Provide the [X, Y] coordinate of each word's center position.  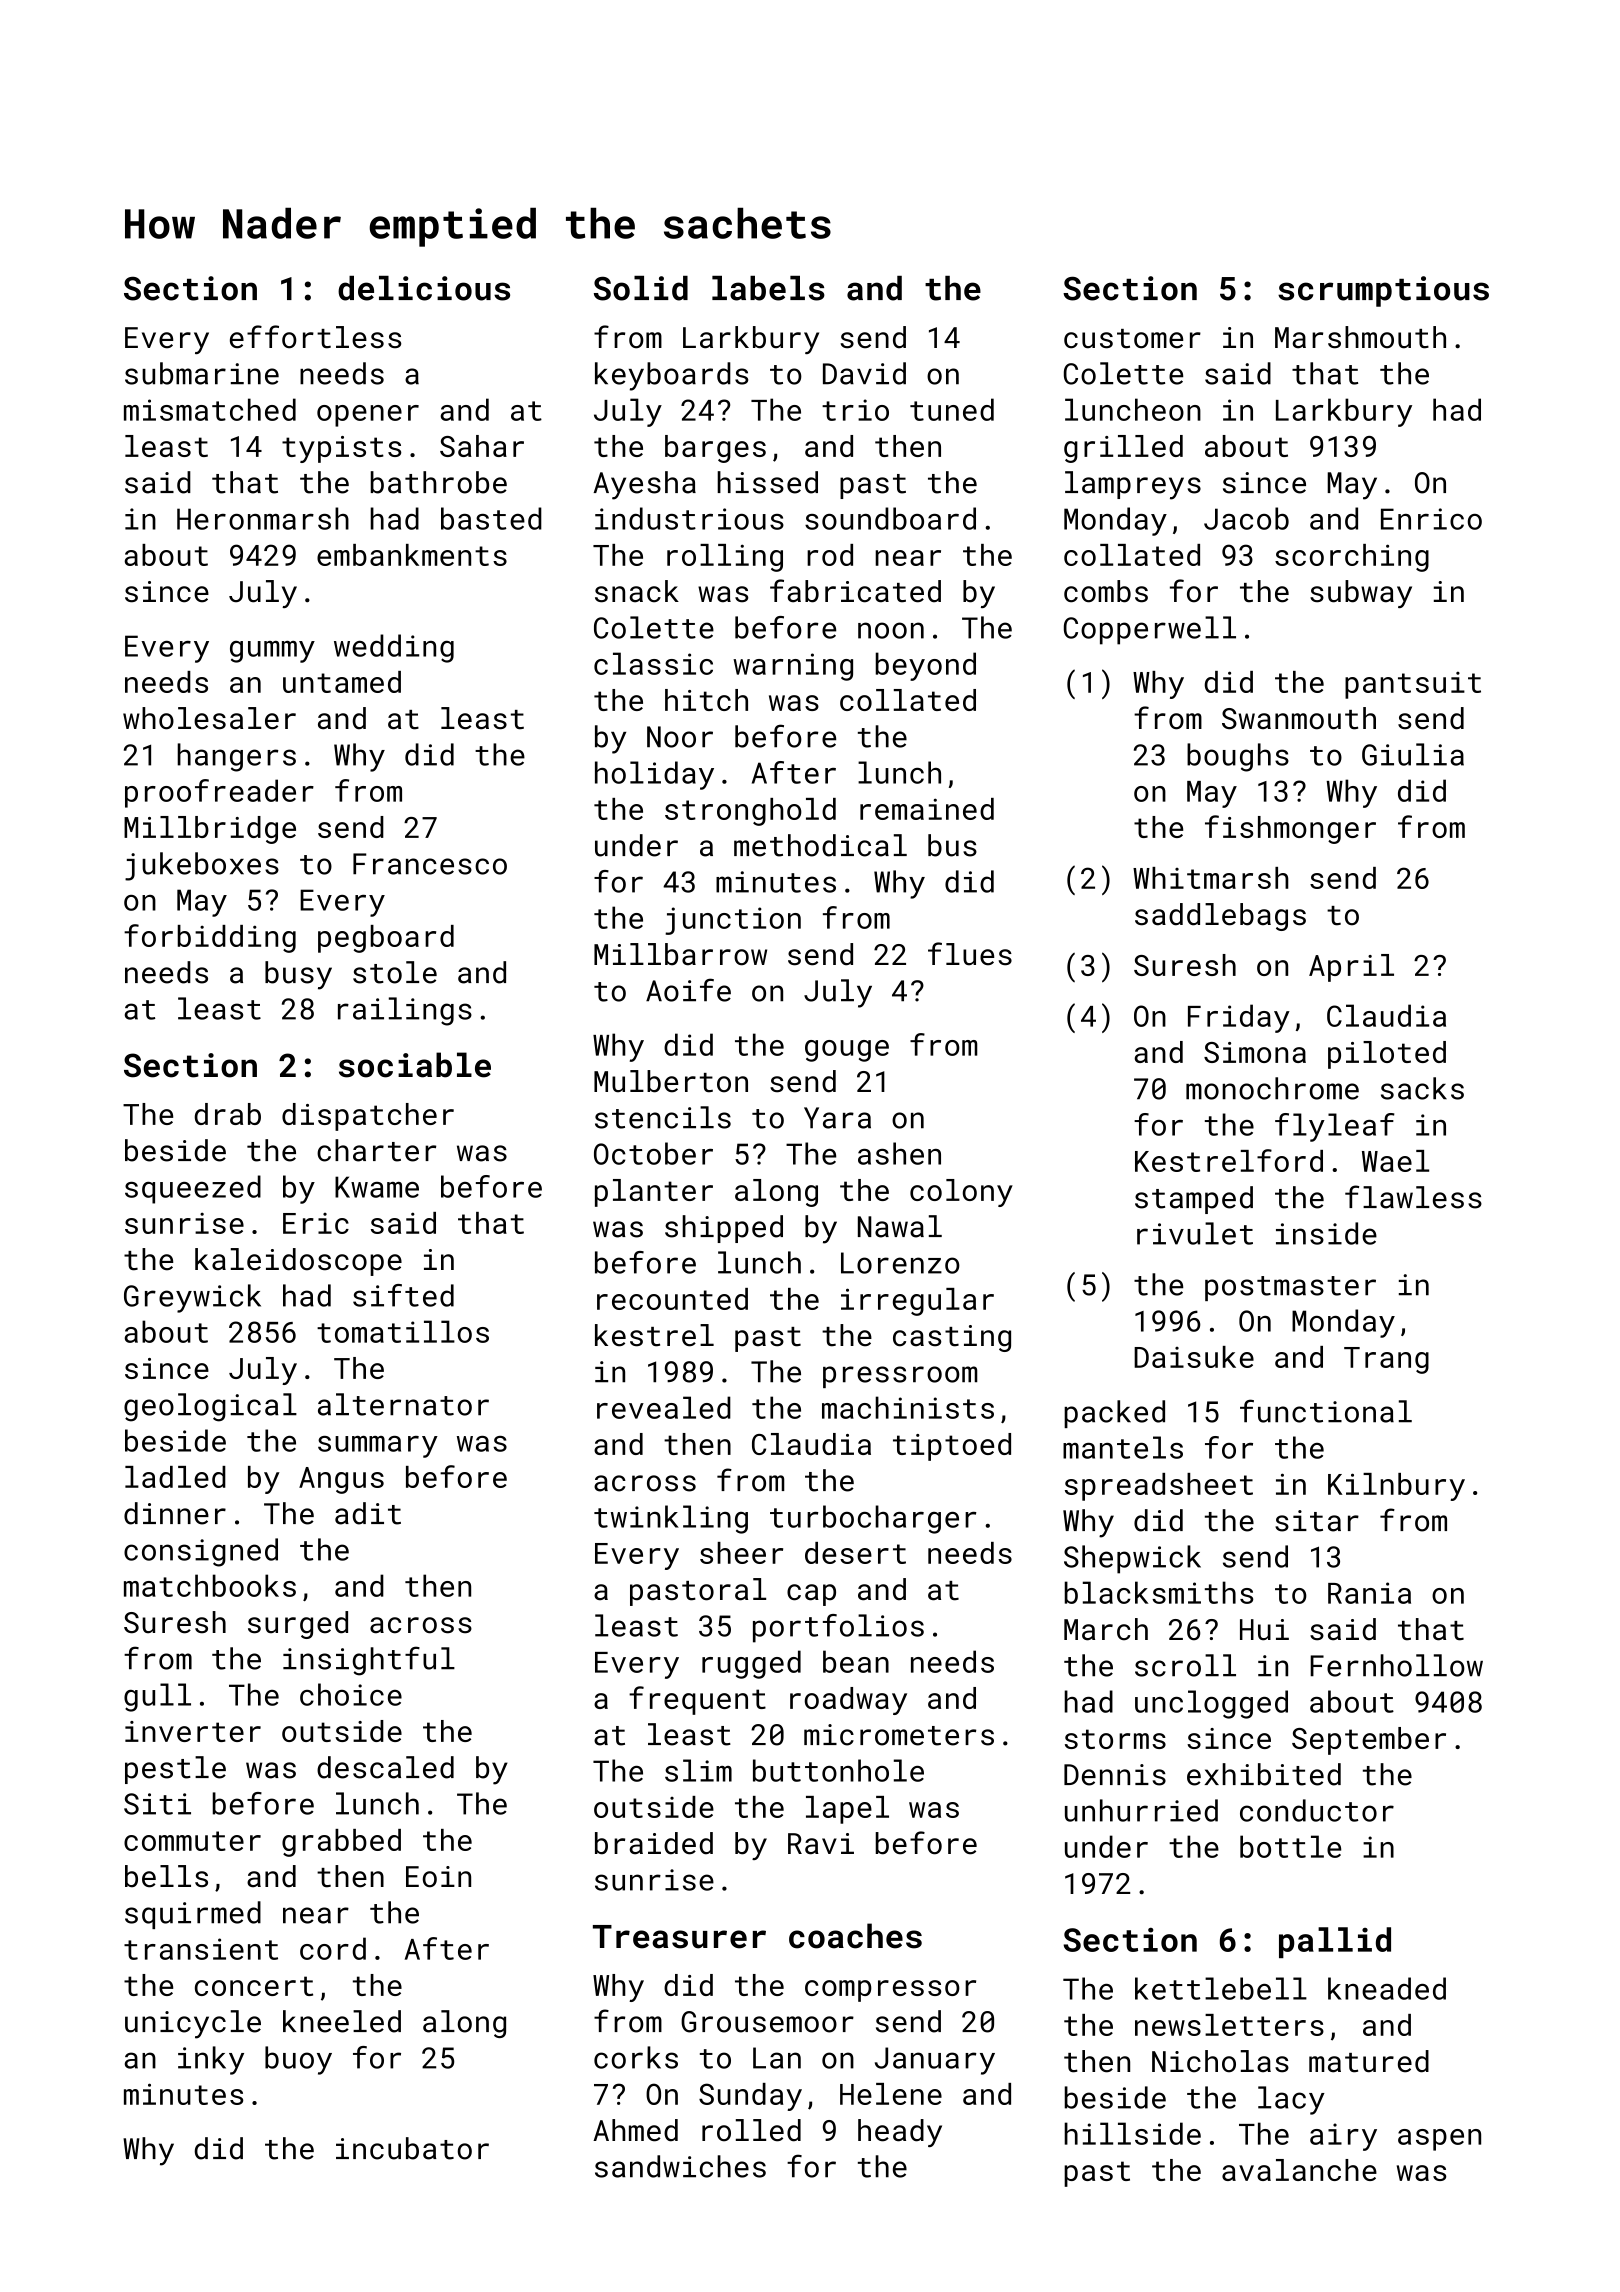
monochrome [1272, 1088]
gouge [847, 1051]
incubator [412, 2148]
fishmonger [1290, 829]
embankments [412, 555]
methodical [820, 845]
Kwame [377, 1187]
